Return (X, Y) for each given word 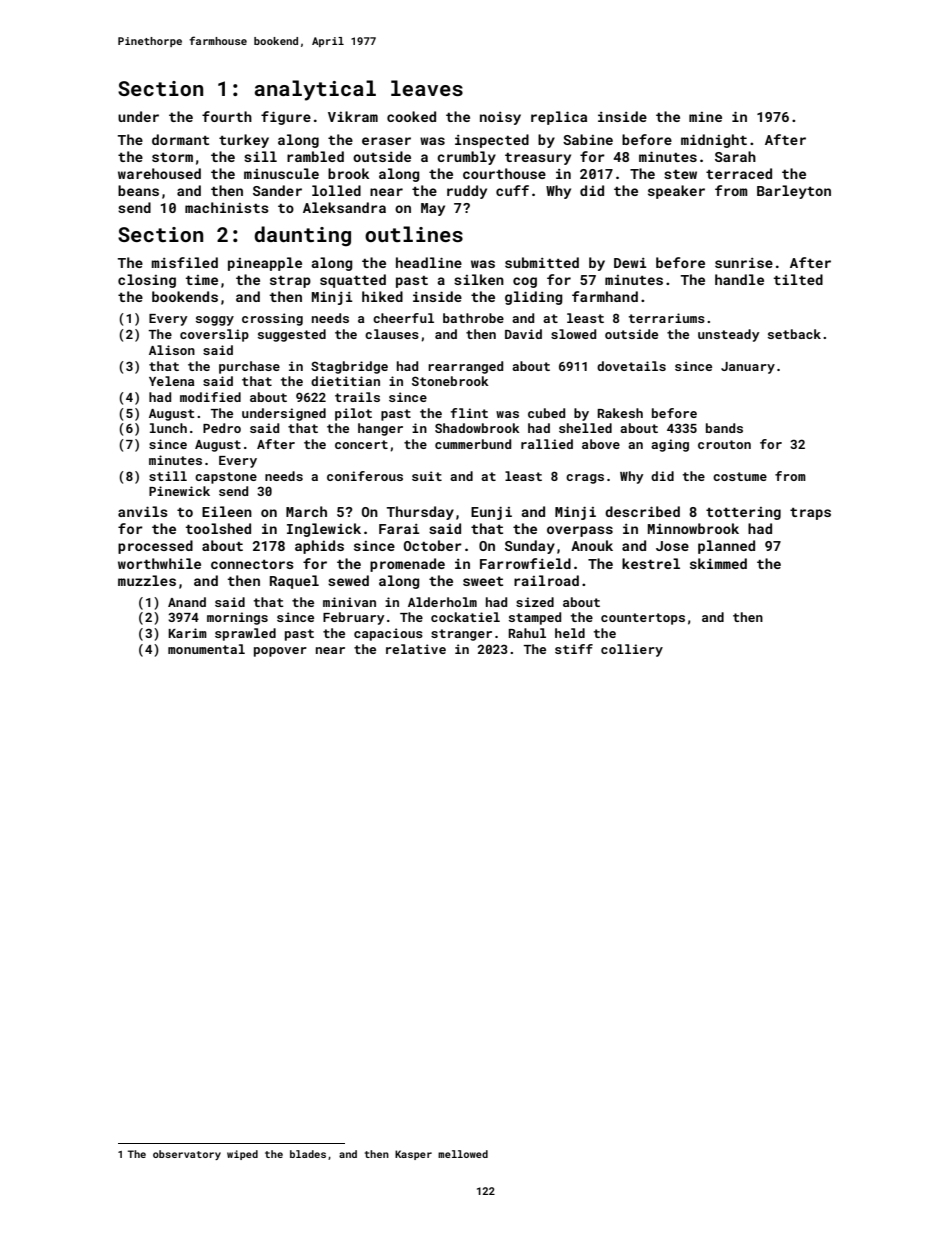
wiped (242, 1155)
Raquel (294, 582)
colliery (632, 650)
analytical (315, 90)
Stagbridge (349, 367)
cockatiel (465, 617)
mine (705, 117)
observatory (187, 1155)
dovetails (631, 366)
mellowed (463, 1154)
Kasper (413, 1155)
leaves (427, 88)
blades (308, 1154)
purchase (249, 367)
